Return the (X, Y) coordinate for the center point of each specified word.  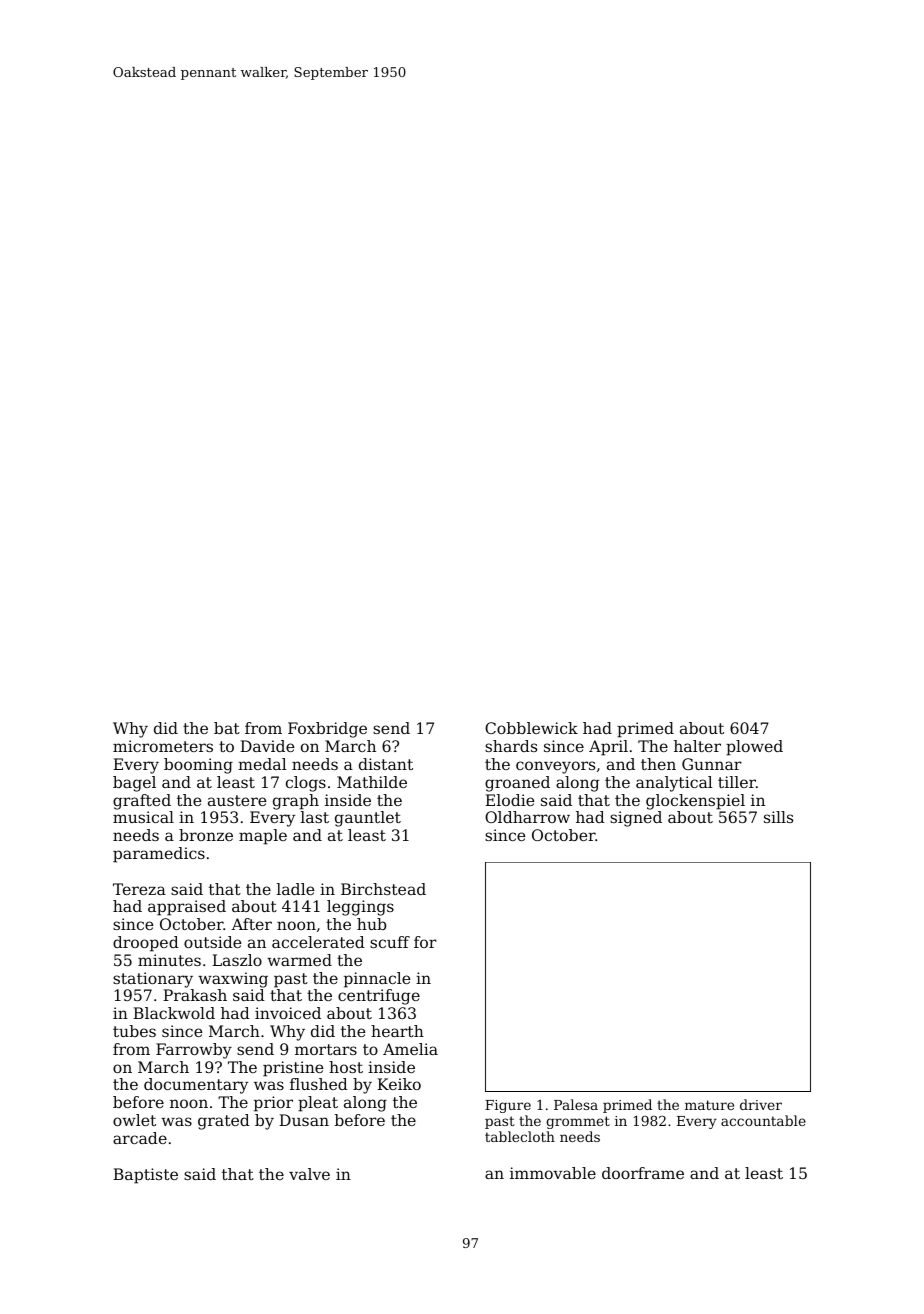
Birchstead (383, 889)
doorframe (643, 1173)
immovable (553, 1173)
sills (778, 817)
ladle (295, 889)
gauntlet (368, 819)
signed (636, 819)
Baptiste (145, 1176)
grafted (142, 802)
